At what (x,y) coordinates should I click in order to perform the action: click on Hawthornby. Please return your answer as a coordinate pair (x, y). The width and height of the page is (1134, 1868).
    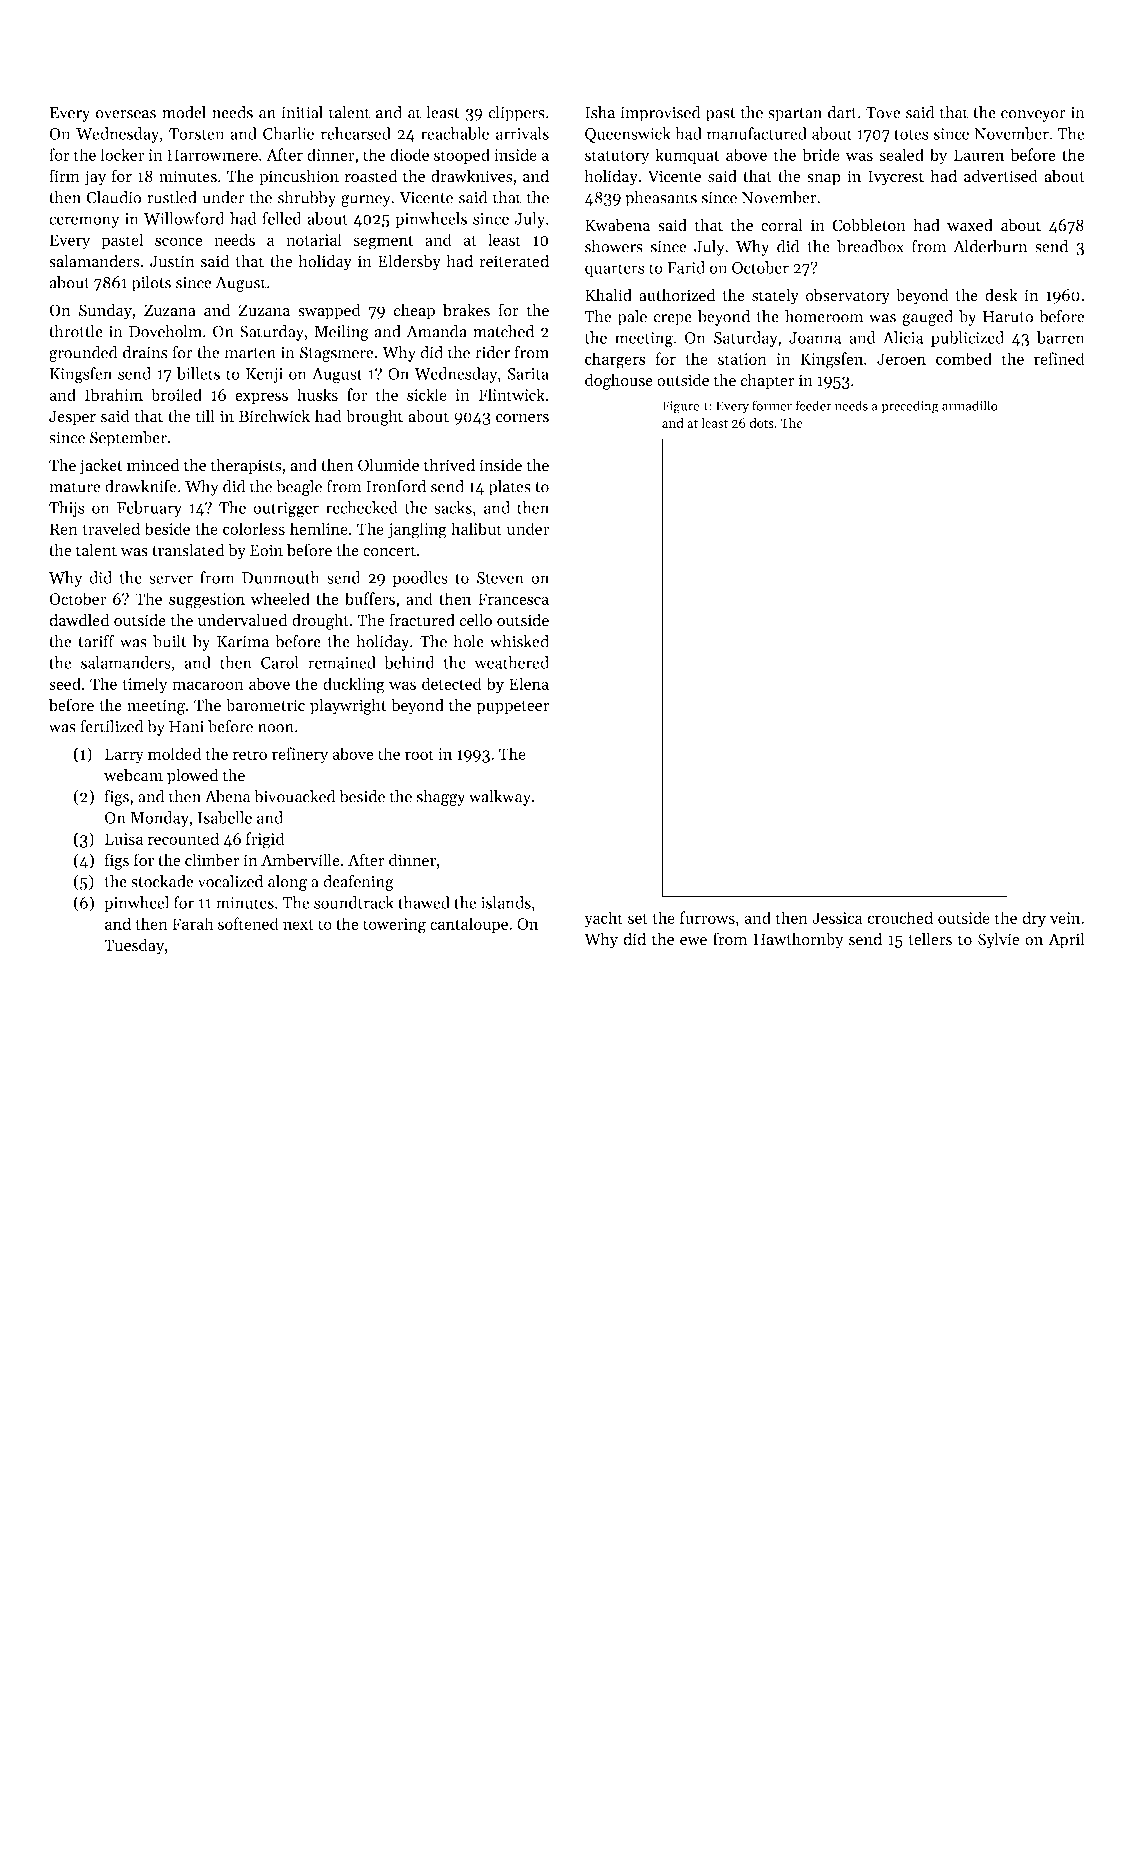
    Looking at the image, I should click on (799, 940).
